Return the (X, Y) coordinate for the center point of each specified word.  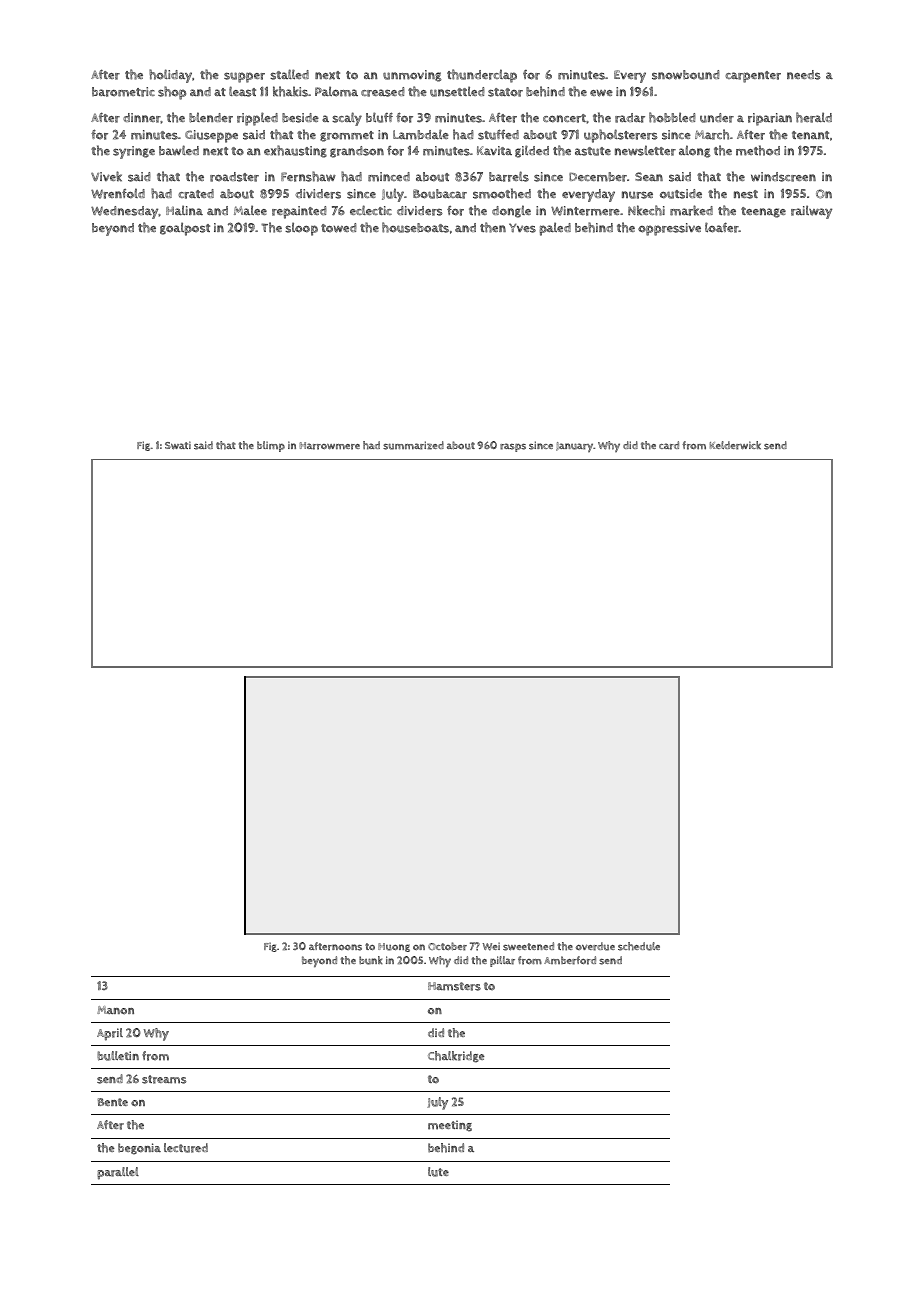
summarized (413, 445)
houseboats (415, 227)
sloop (301, 229)
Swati (178, 445)
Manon (115, 1010)
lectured (186, 1148)
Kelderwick (735, 445)
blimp (271, 446)
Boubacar (440, 194)
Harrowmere (329, 446)
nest (746, 194)
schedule (639, 946)
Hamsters (454, 986)
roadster (234, 177)
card (669, 445)
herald (814, 117)
